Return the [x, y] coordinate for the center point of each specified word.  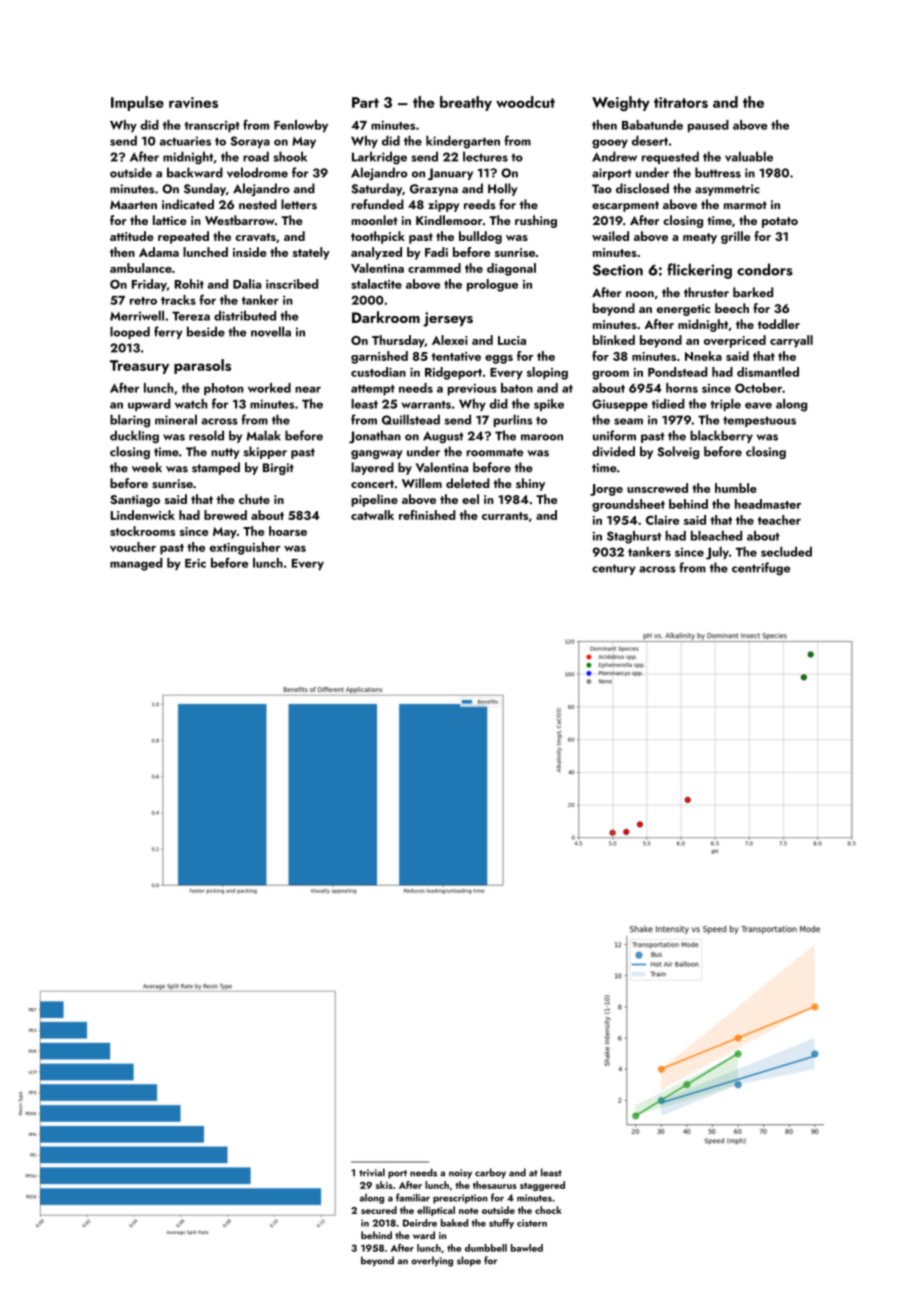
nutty [225, 453]
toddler [779, 324]
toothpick [378, 237]
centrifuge [761, 569]
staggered [542, 1186]
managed [136, 564]
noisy [460, 1174]
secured [379, 1210]
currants [505, 516]
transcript [212, 127]
